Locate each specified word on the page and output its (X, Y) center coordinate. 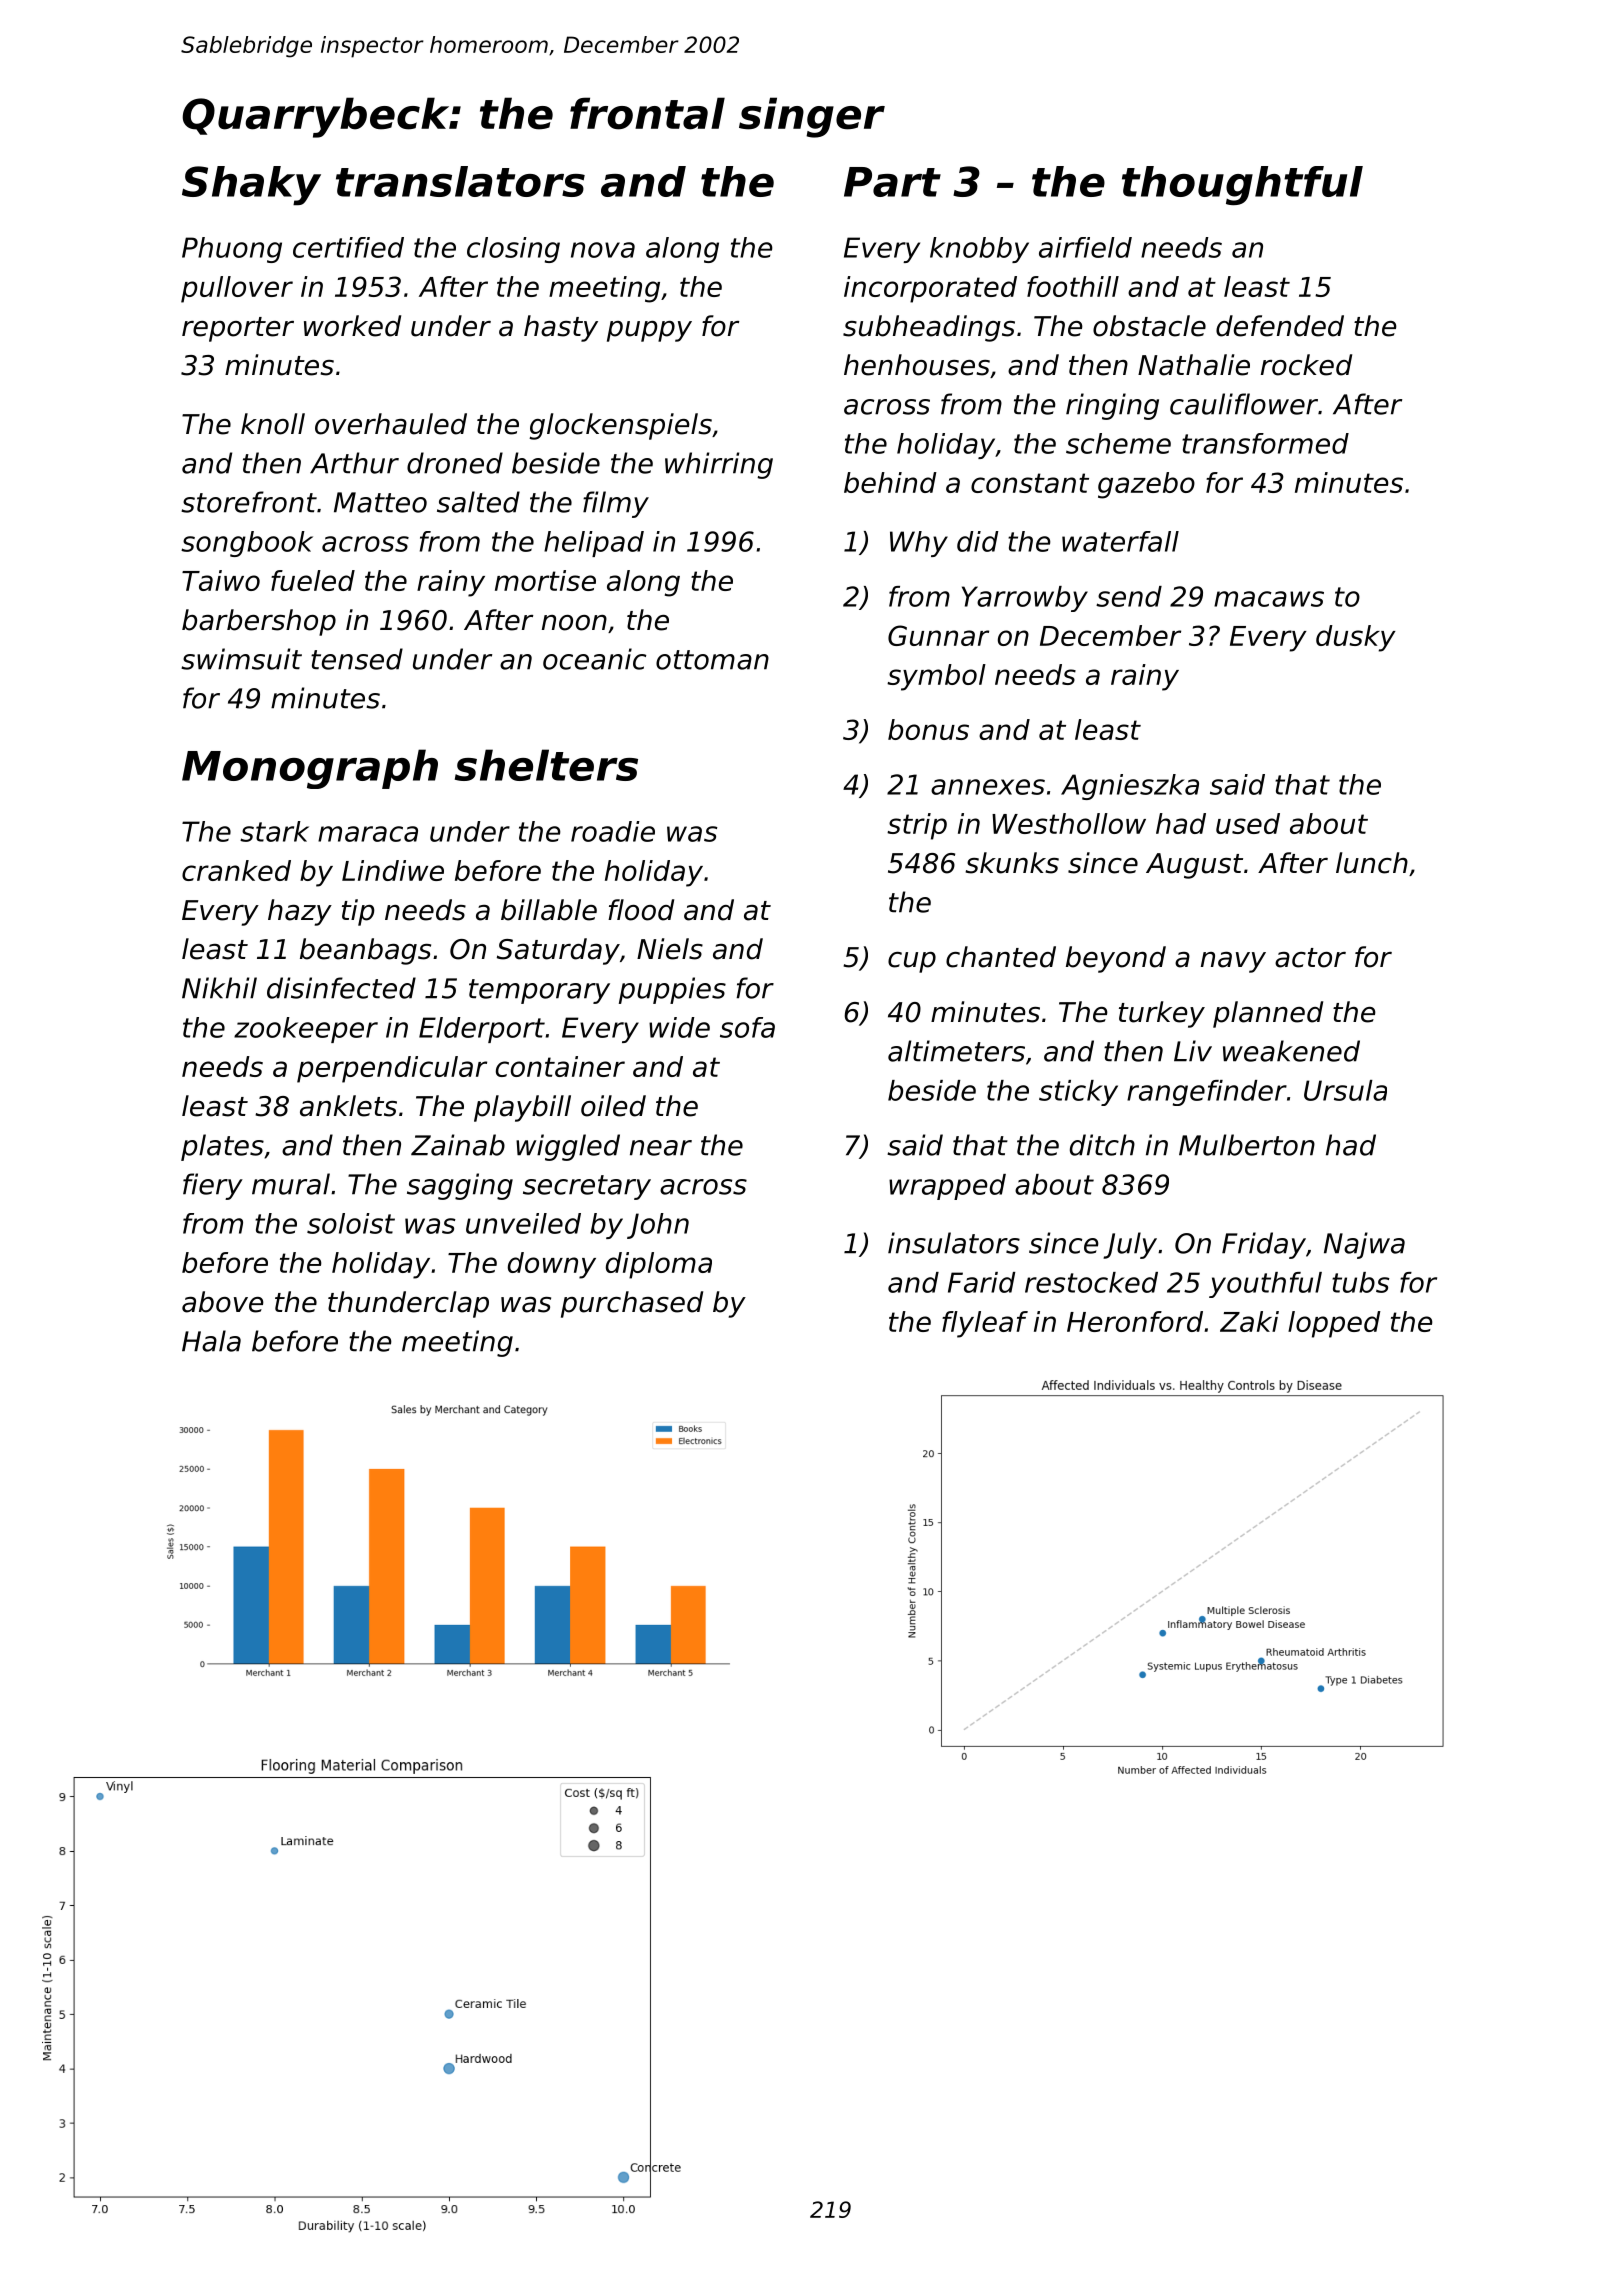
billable (549, 910)
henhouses (917, 365)
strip (917, 826)
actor (1310, 958)
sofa (747, 1027)
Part (892, 182)
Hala (211, 1341)
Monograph (310, 769)
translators (460, 181)
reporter (238, 329)
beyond (1116, 959)
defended (1280, 326)
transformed (1265, 443)
